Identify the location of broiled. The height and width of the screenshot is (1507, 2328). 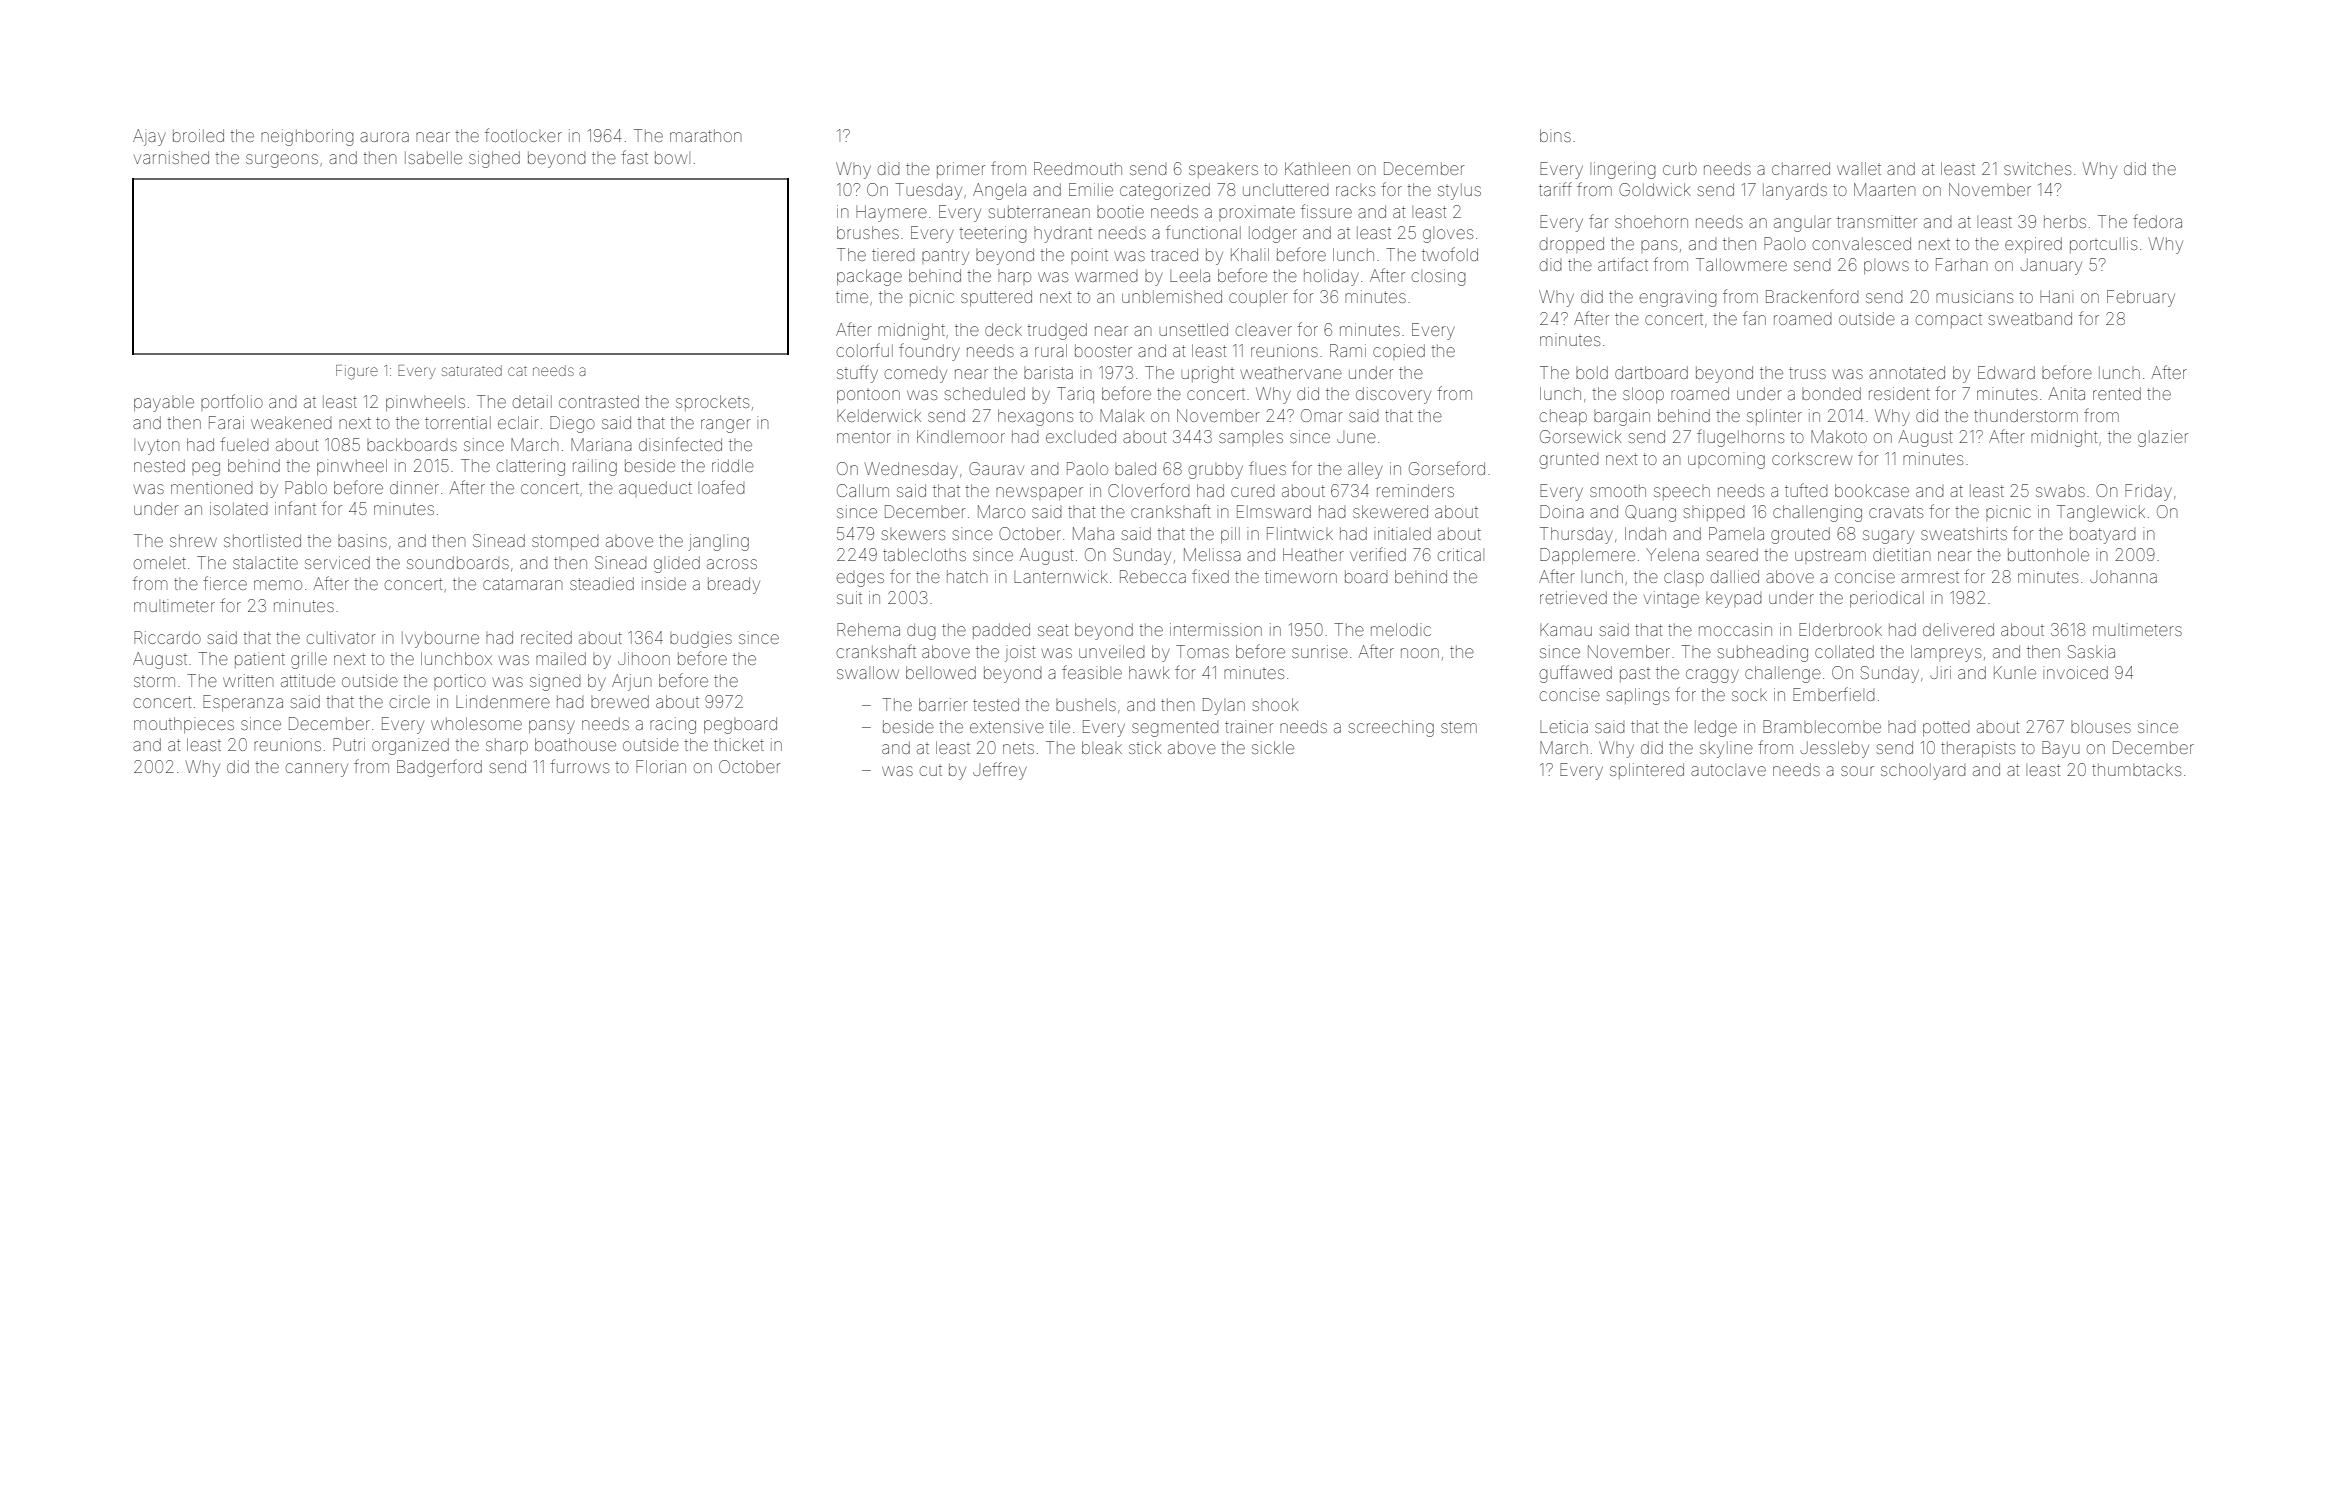
(198, 135).
